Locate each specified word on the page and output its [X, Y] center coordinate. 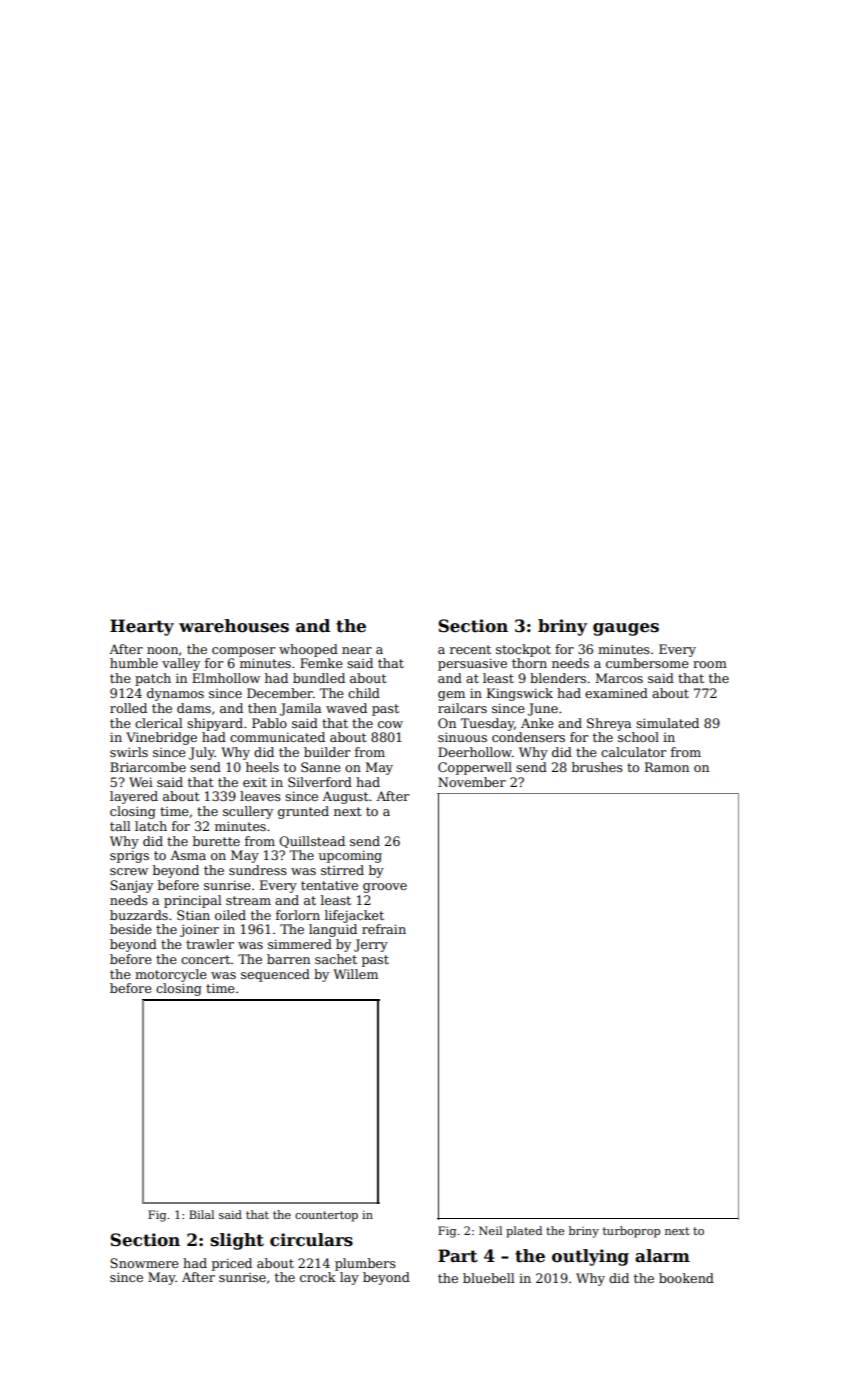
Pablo [269, 723]
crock [318, 1277]
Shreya [609, 724]
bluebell [489, 1278]
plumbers [365, 1264]
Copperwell [475, 768]
